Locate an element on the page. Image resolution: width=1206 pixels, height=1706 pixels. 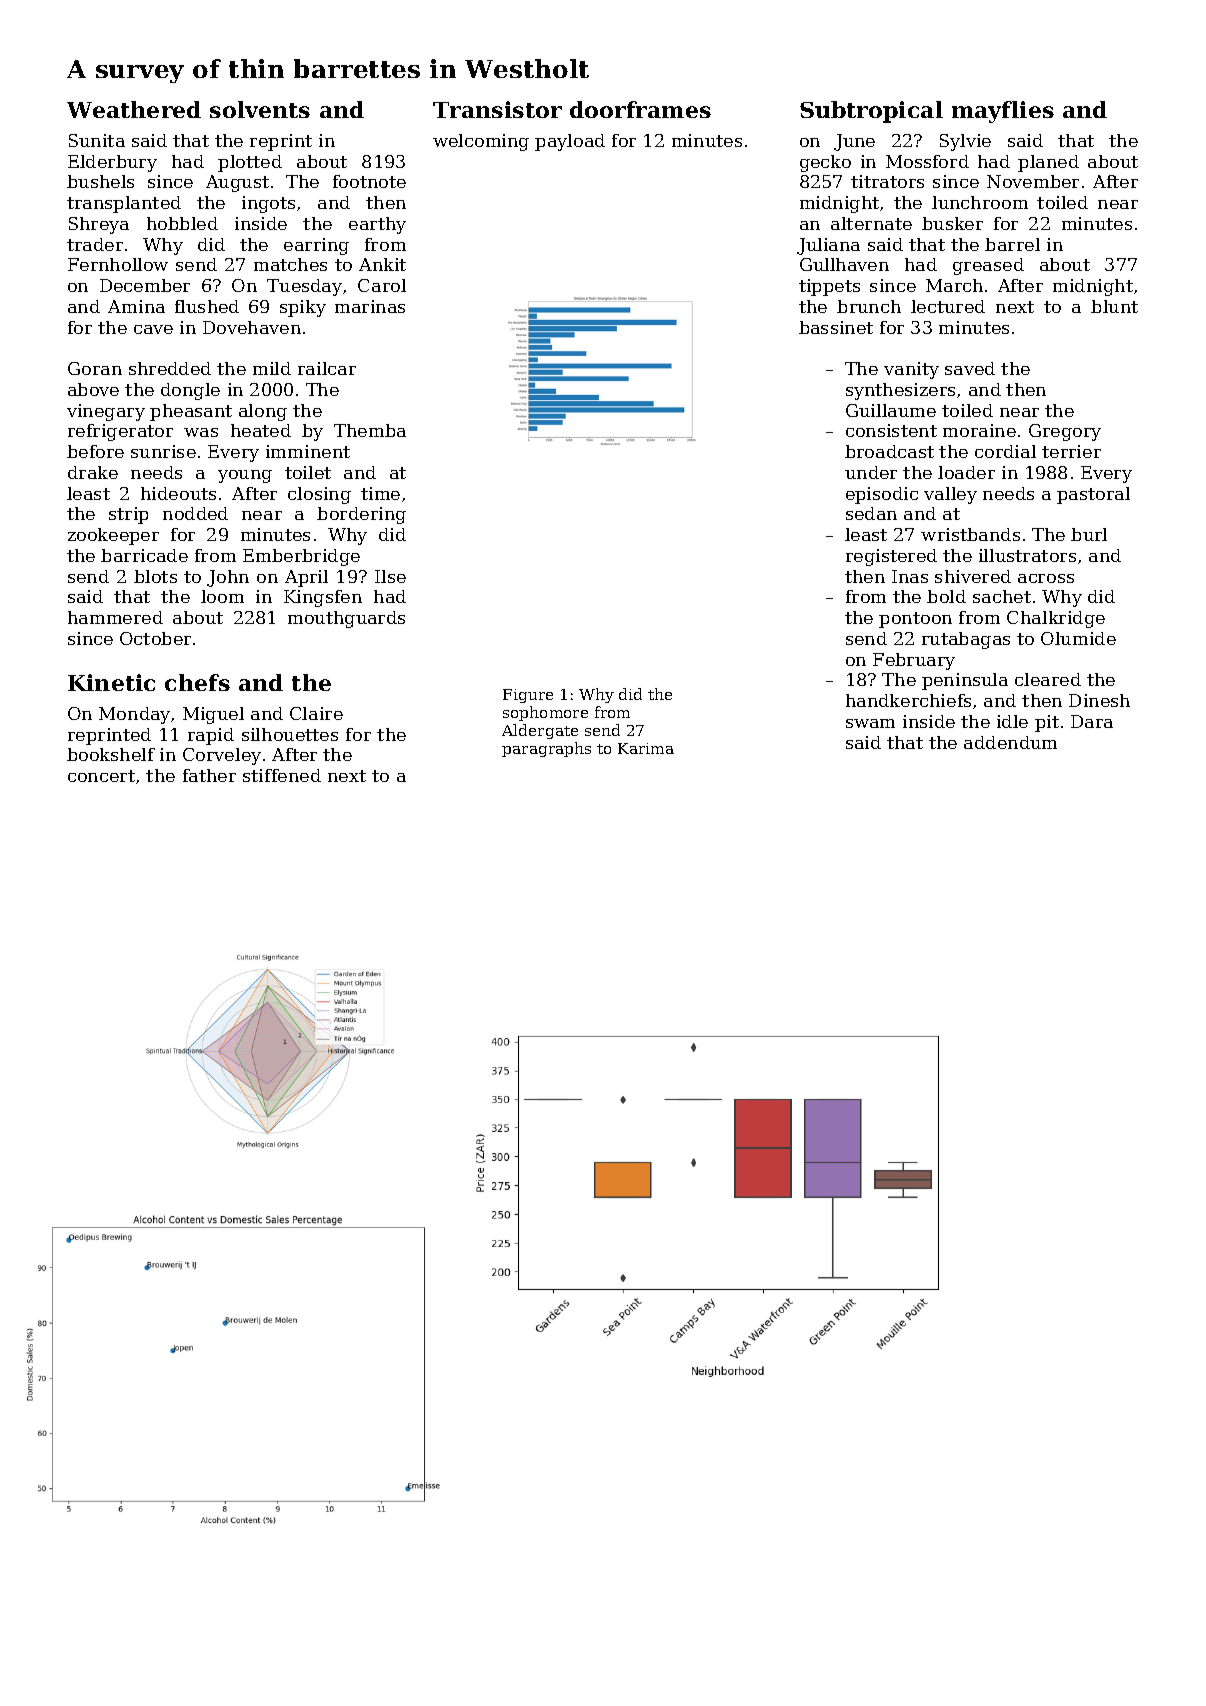
zookeeper is located at coordinates (113, 536).
